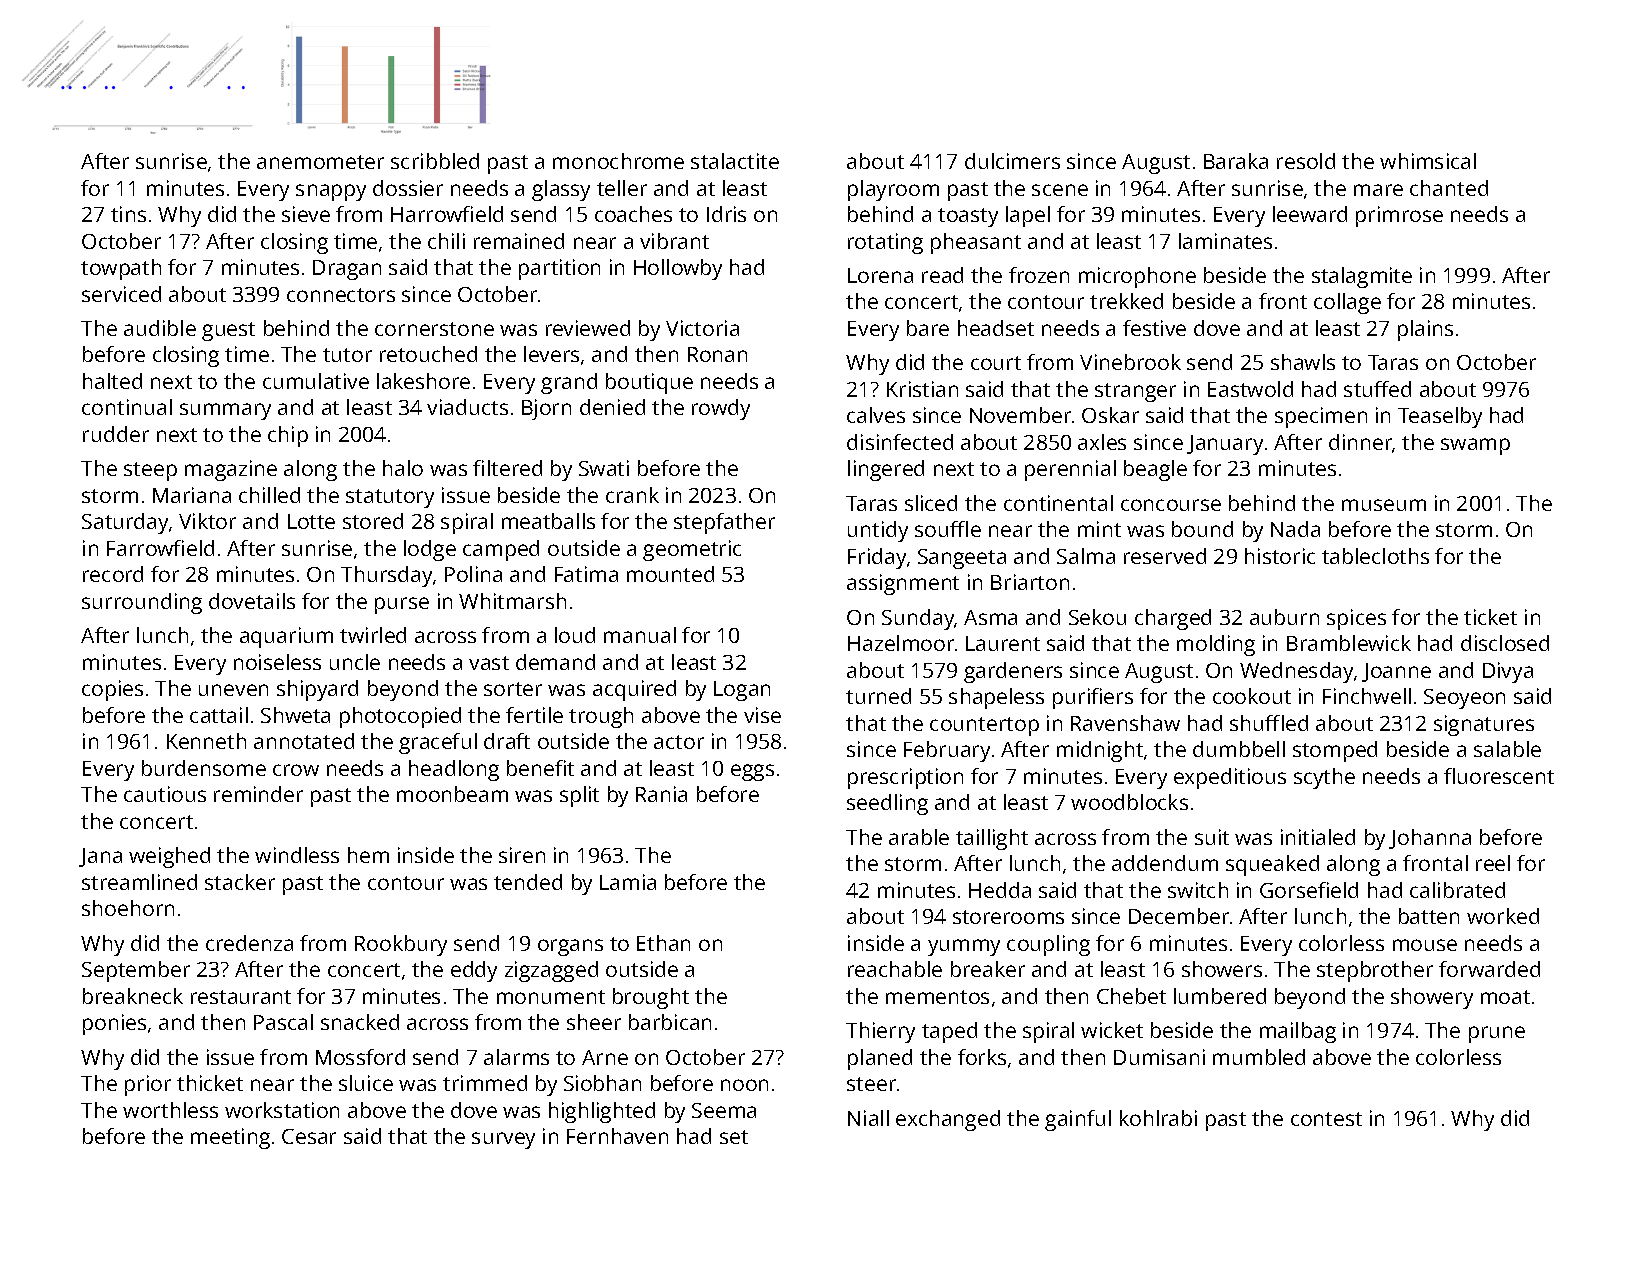 The image size is (1638, 1266). I want to click on Fernhaven, so click(617, 1136).
